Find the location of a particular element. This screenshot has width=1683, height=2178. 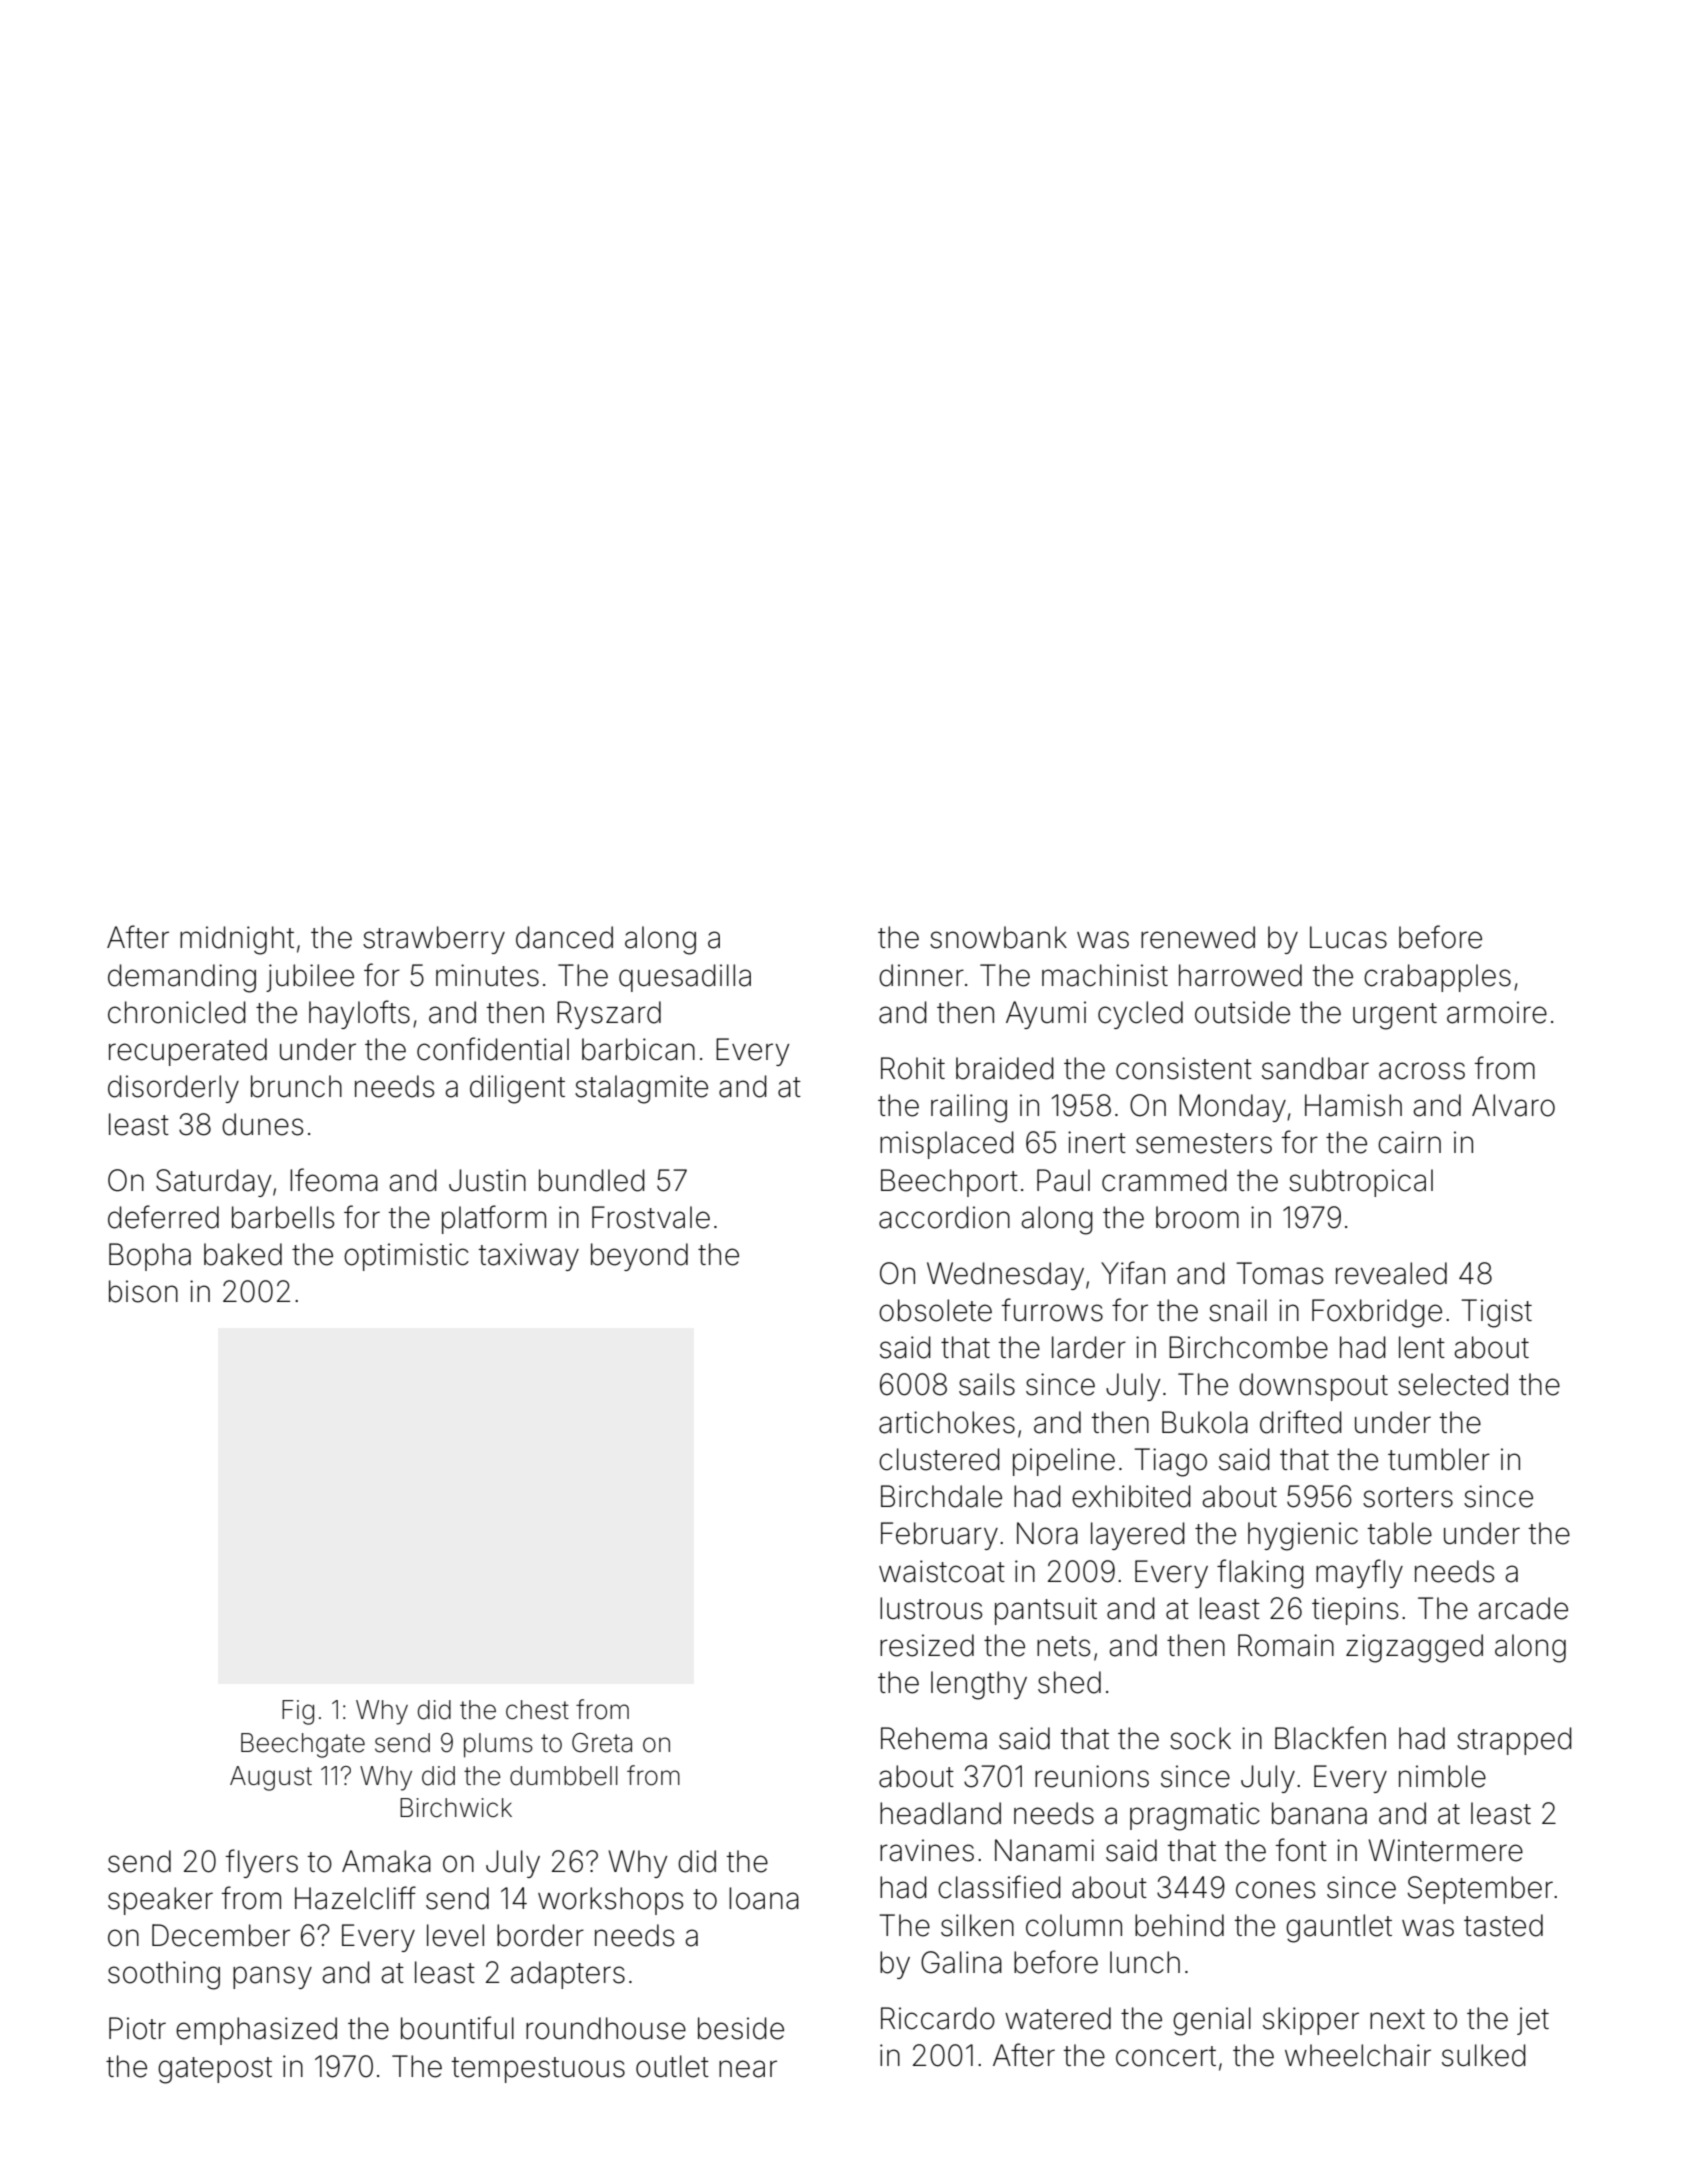

obsolete is located at coordinates (935, 1310).
